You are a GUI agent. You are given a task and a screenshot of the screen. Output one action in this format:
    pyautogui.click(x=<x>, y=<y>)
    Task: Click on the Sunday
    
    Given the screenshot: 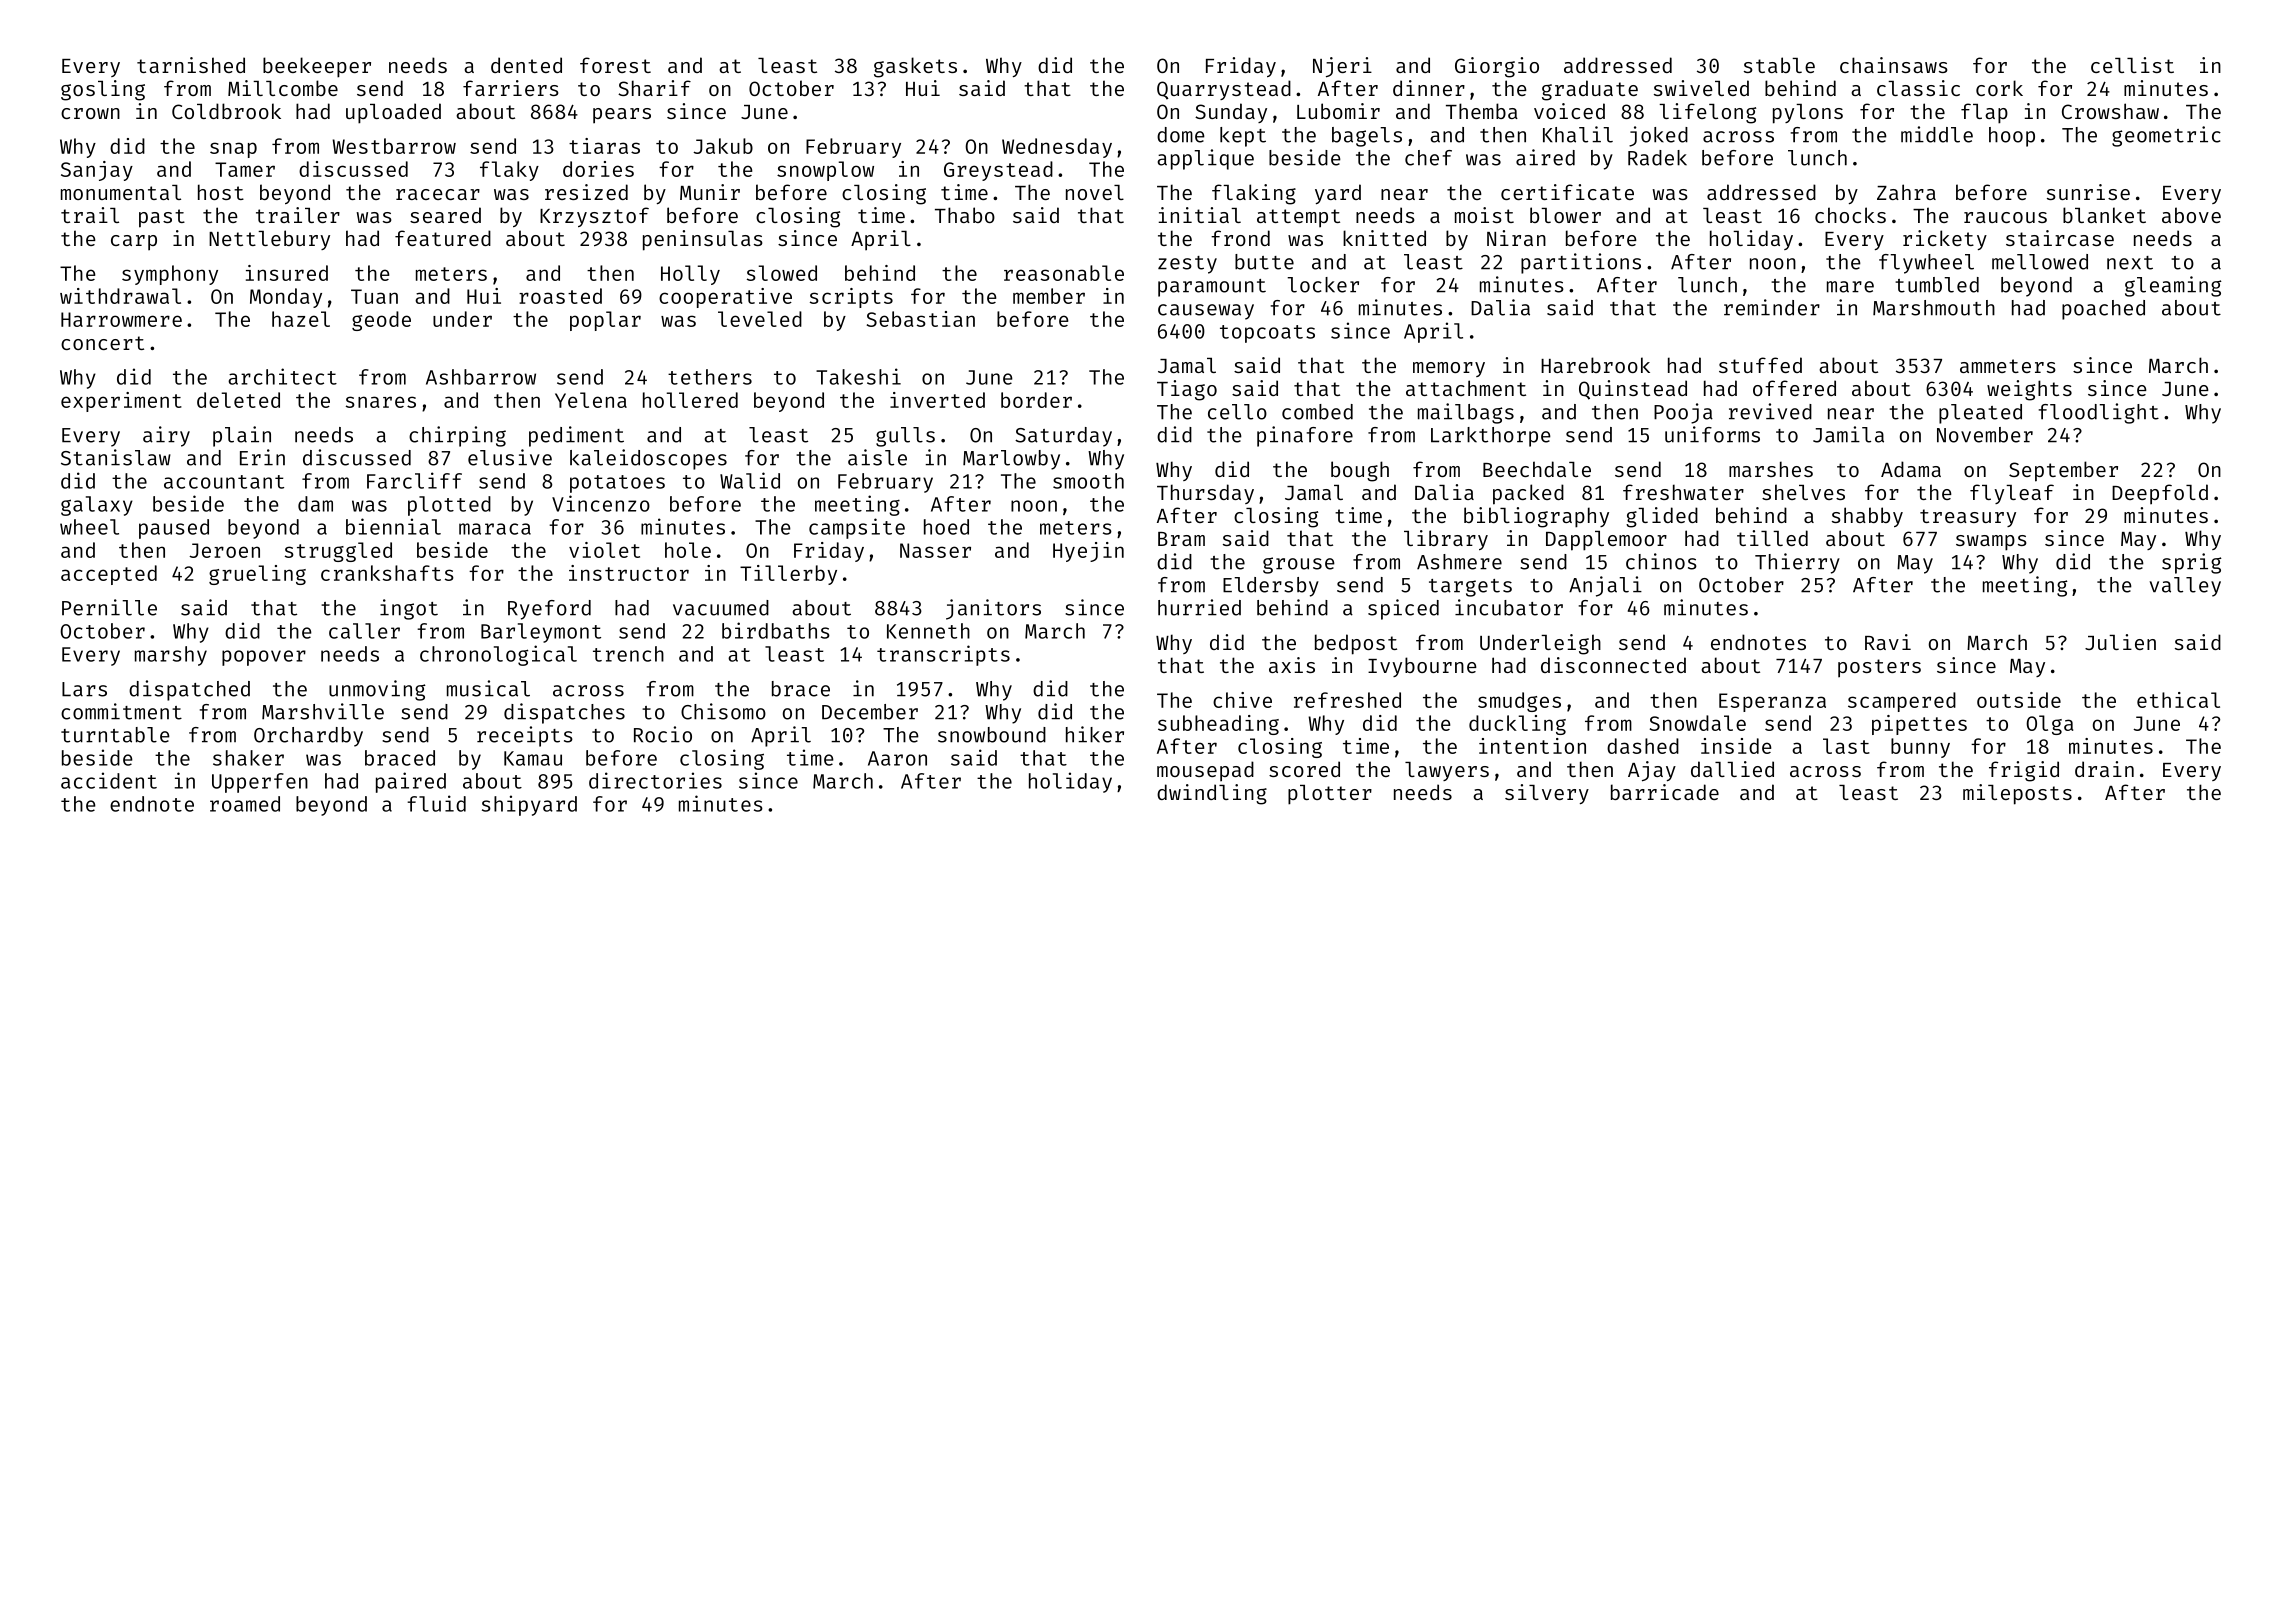 What is the action you would take?
    pyautogui.click(x=1231, y=113)
